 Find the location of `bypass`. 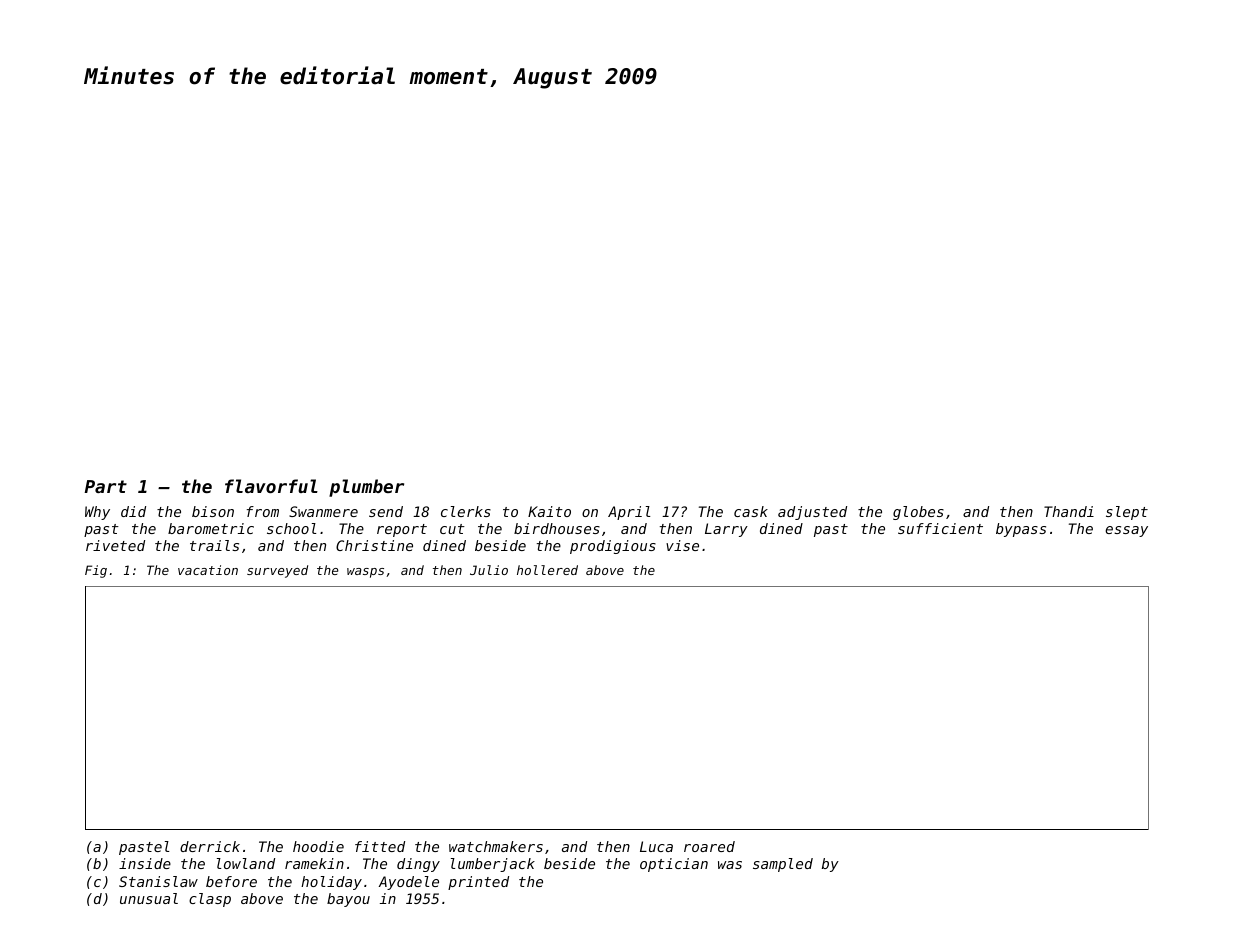

bypass is located at coordinates (1021, 530).
